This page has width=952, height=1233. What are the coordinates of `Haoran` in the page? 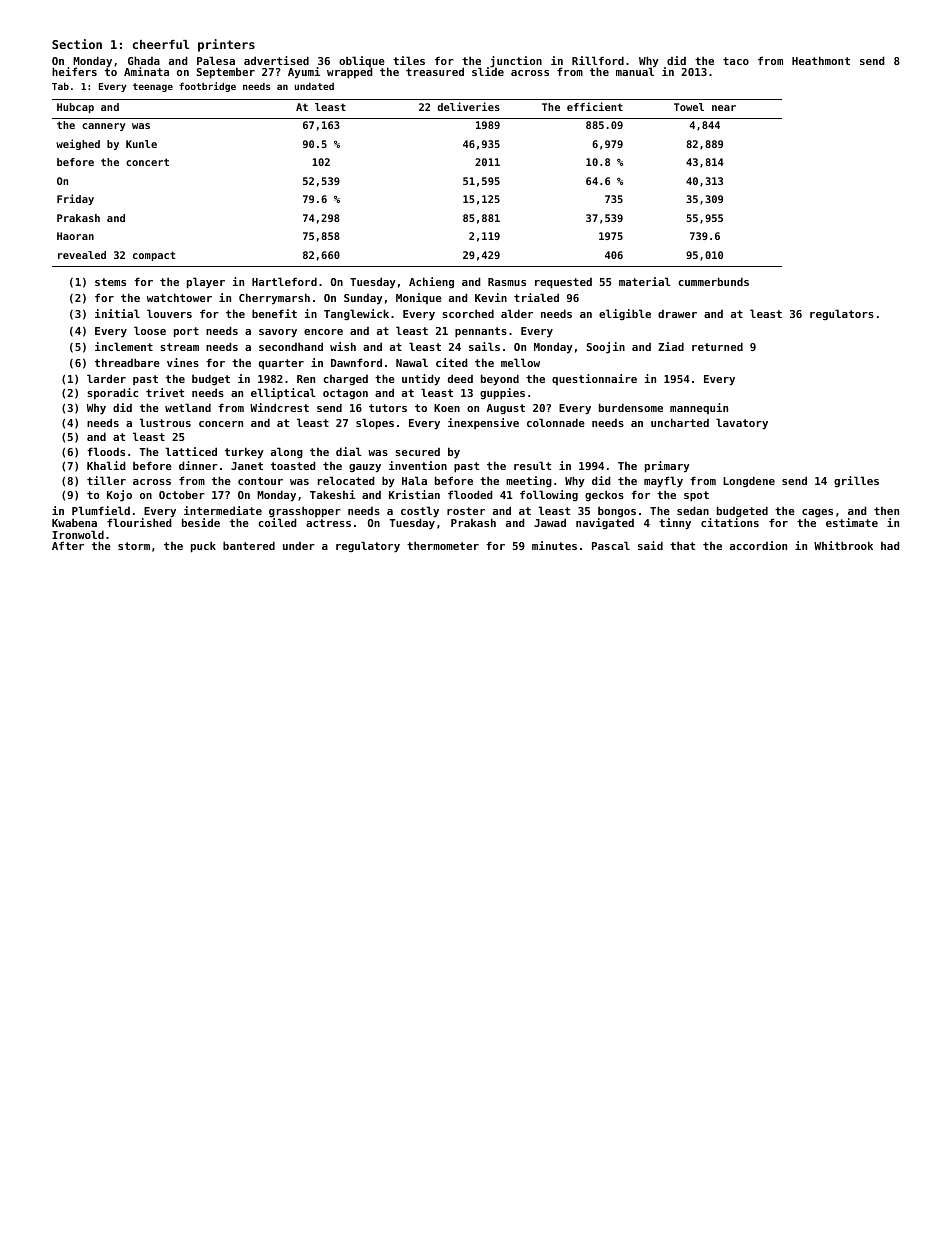 It's located at (75, 236).
